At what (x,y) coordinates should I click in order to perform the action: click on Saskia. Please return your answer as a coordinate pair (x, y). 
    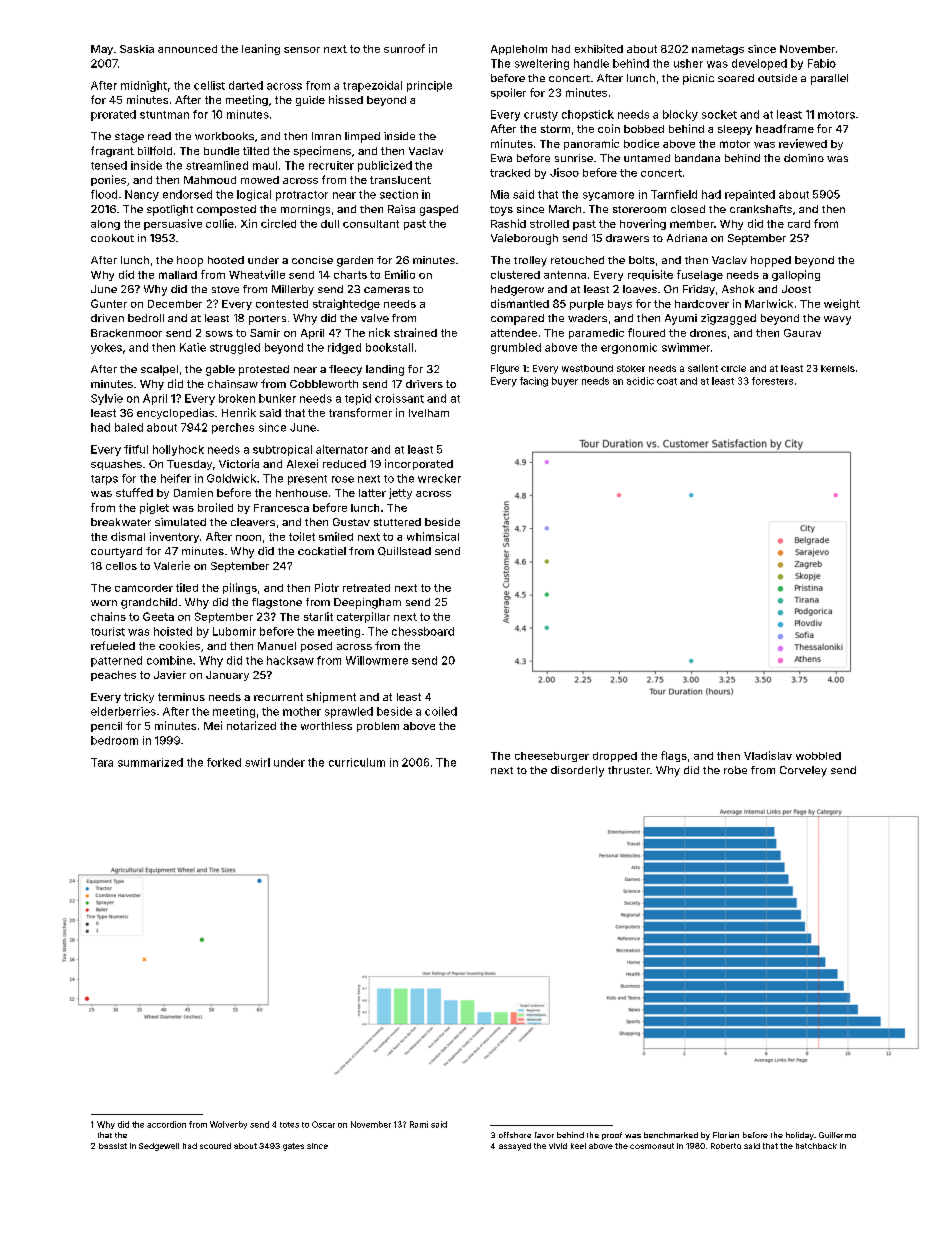
    Looking at the image, I should click on (137, 49).
